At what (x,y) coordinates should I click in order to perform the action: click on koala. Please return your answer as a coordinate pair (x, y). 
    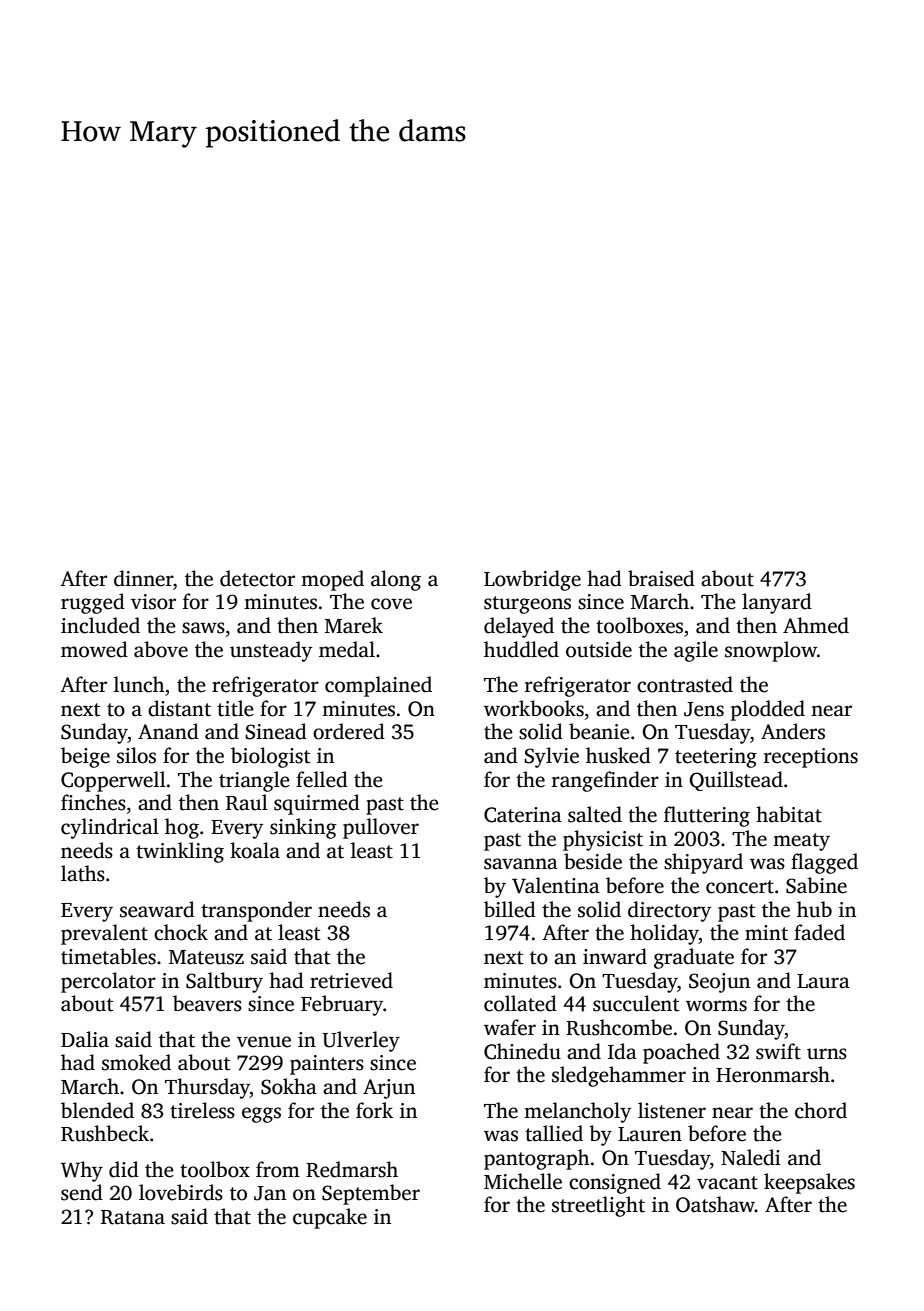
    Looking at the image, I should click on (255, 850).
